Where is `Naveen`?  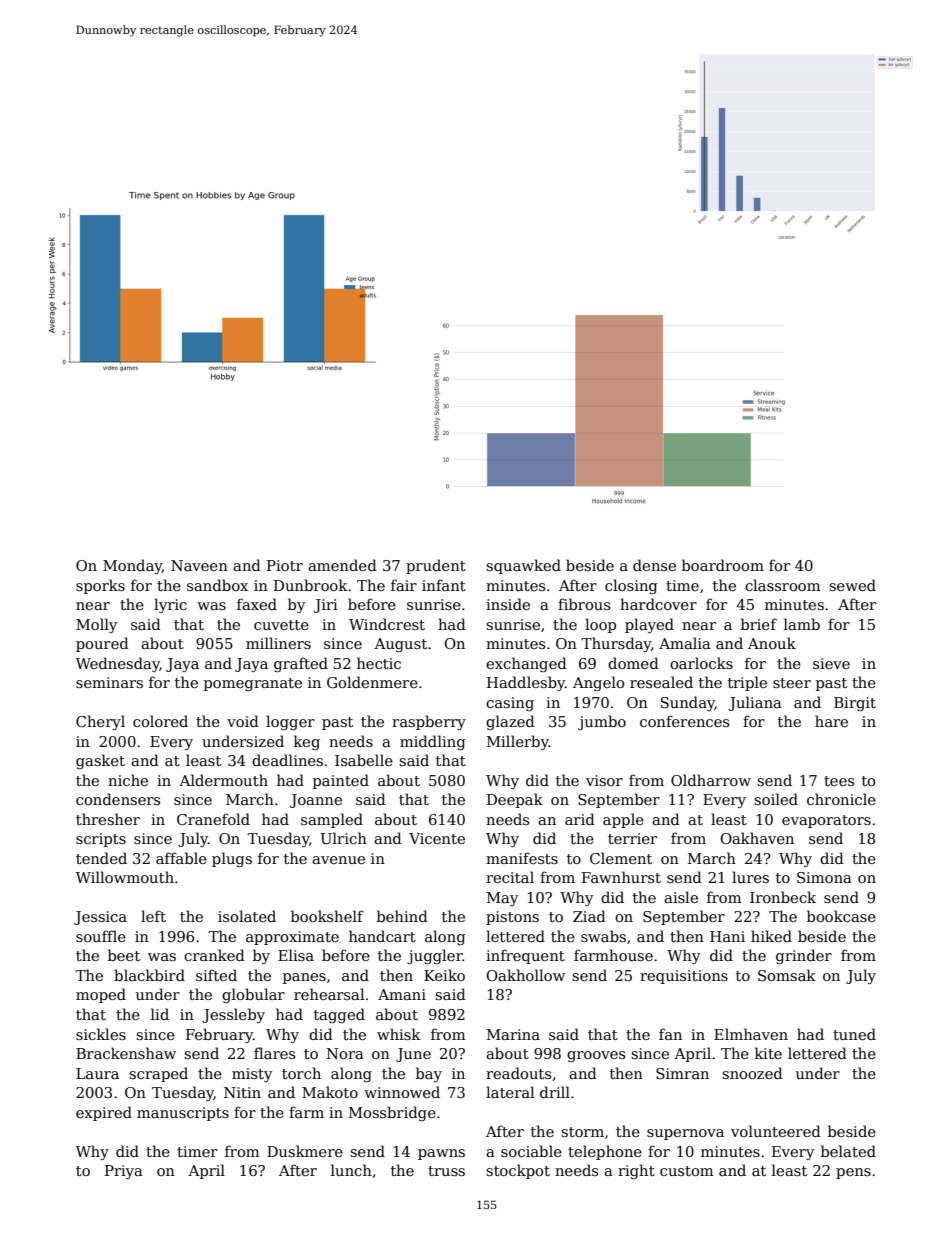 Naveen is located at coordinates (199, 565).
